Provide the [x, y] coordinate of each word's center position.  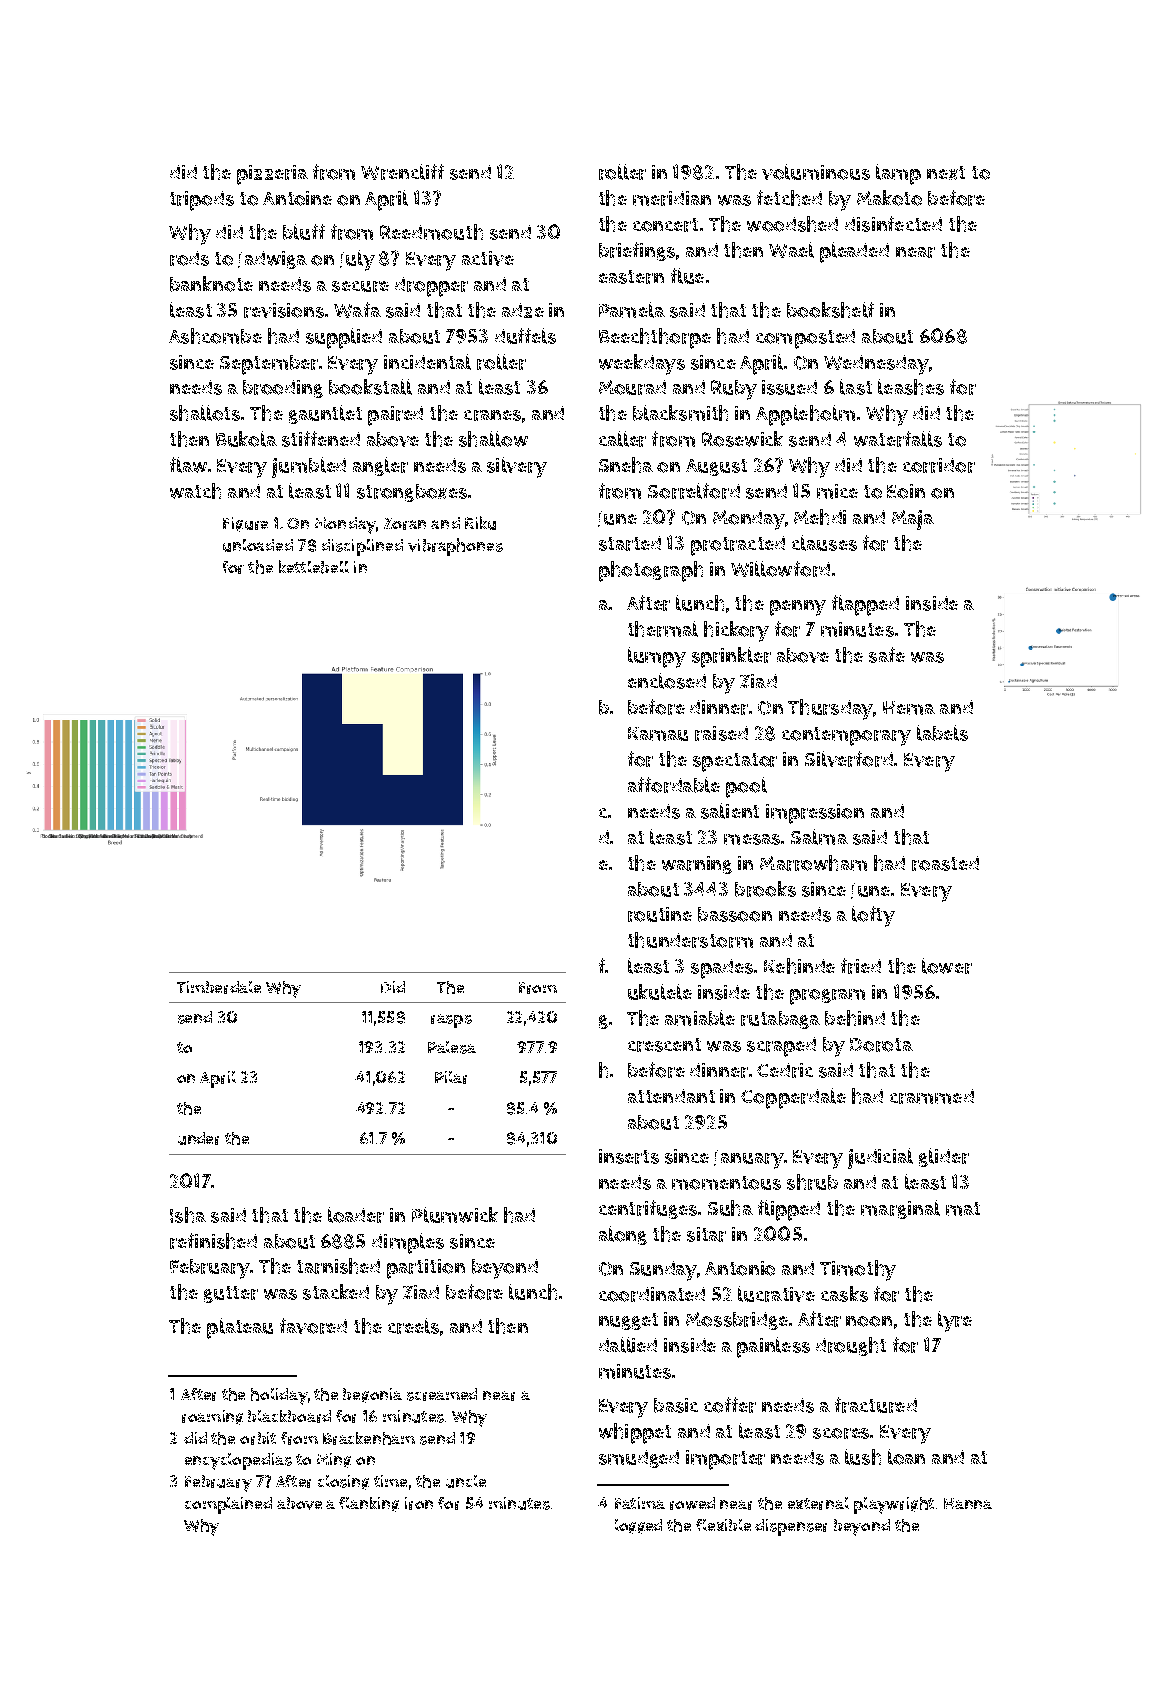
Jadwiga [272, 260]
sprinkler [731, 657]
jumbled [309, 467]
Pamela [632, 310]
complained [228, 1505]
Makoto [889, 198]
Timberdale [219, 987]
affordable [674, 785]
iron [419, 1503]
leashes [911, 387]
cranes [492, 415]
